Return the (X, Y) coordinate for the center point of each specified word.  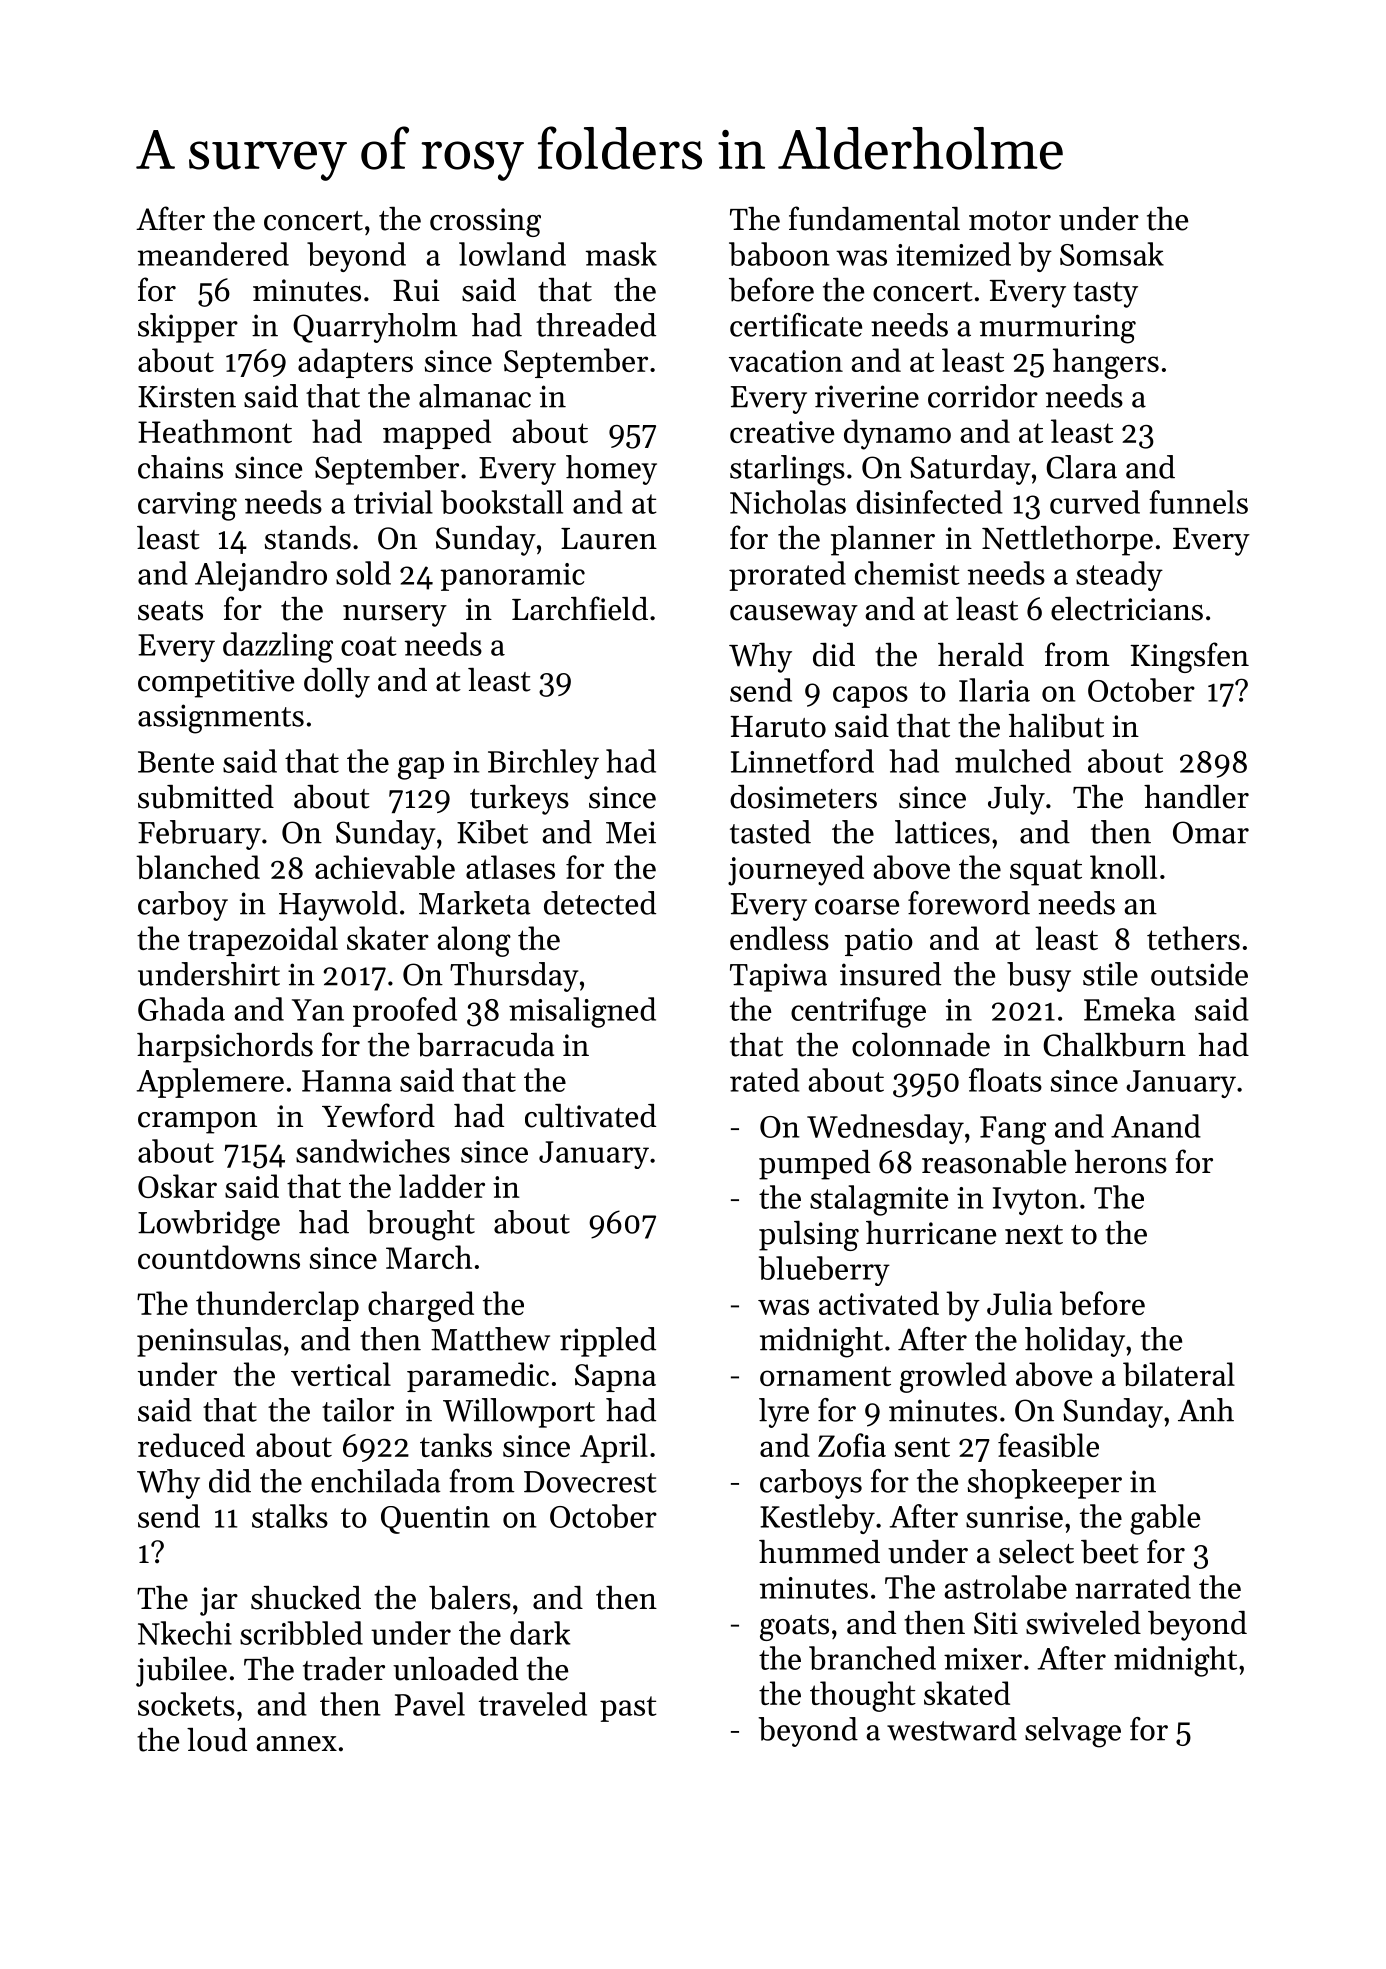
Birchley (543, 764)
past (628, 1709)
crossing (485, 222)
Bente (176, 762)
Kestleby (817, 1519)
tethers (1193, 938)
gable (1165, 1519)
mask (621, 254)
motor (1010, 221)
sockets (186, 1704)
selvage (1073, 1732)
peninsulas (209, 1342)
